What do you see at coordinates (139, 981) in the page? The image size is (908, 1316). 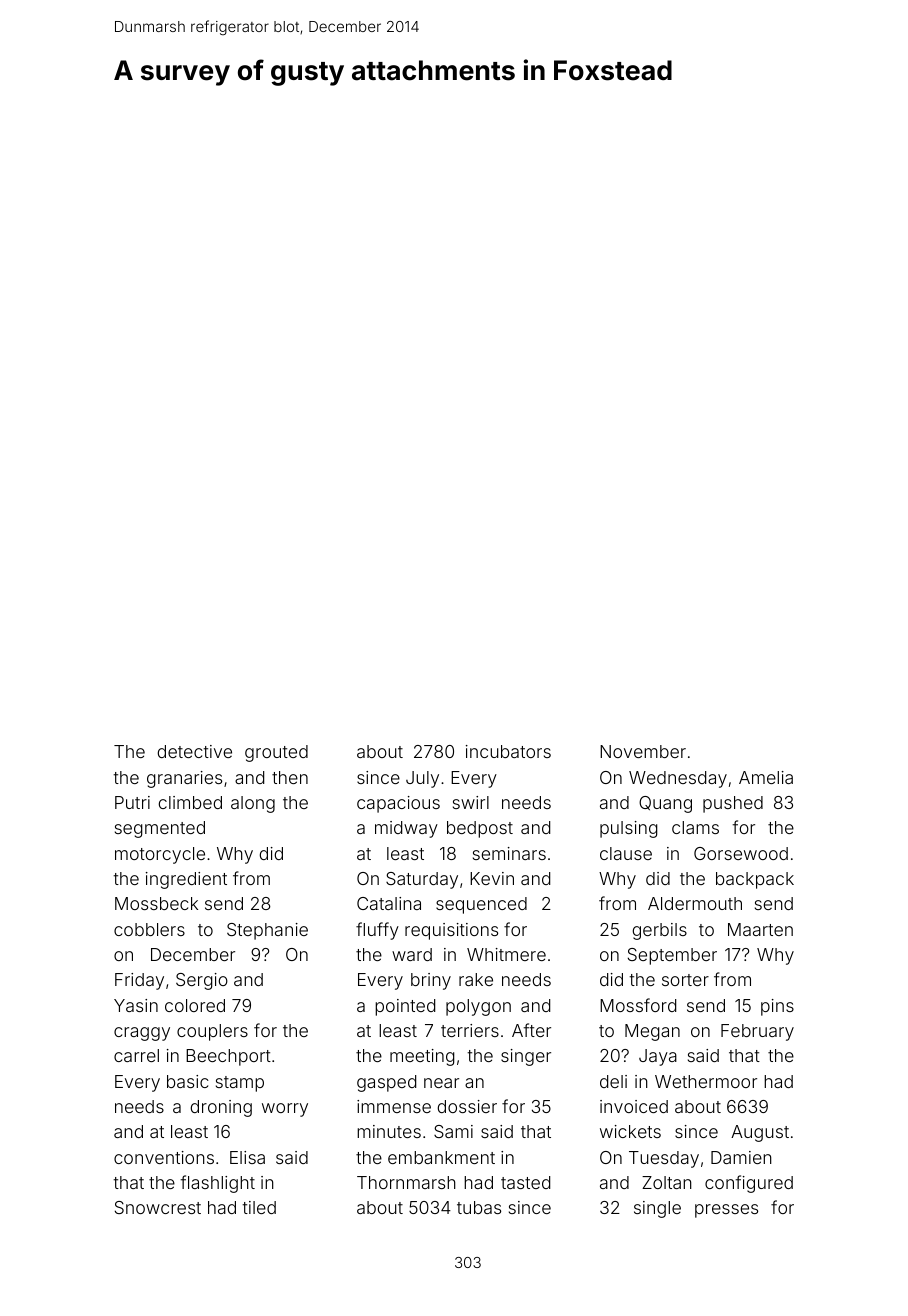 I see `Friday` at bounding box center [139, 981].
